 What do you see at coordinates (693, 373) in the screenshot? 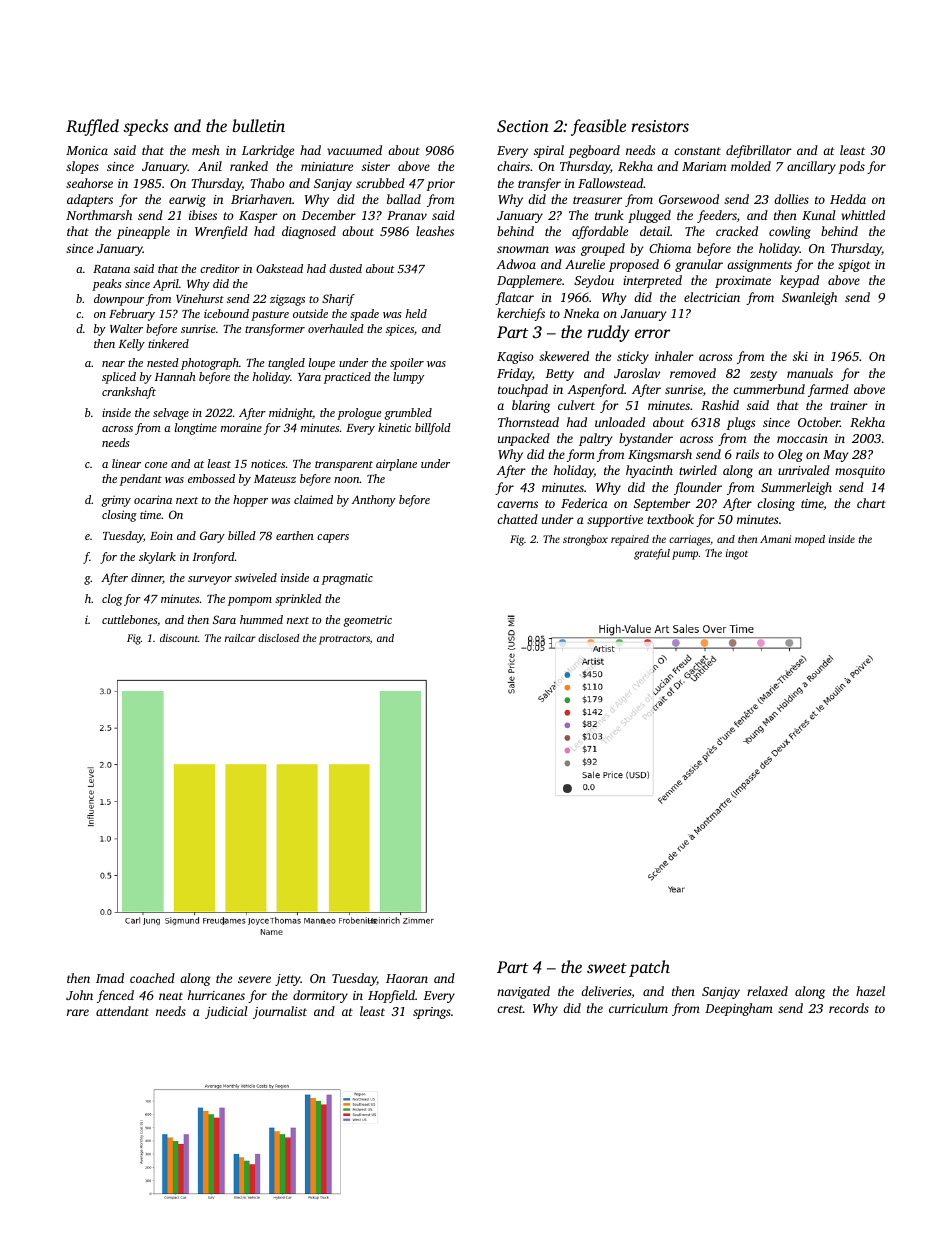
I see `removed` at bounding box center [693, 373].
